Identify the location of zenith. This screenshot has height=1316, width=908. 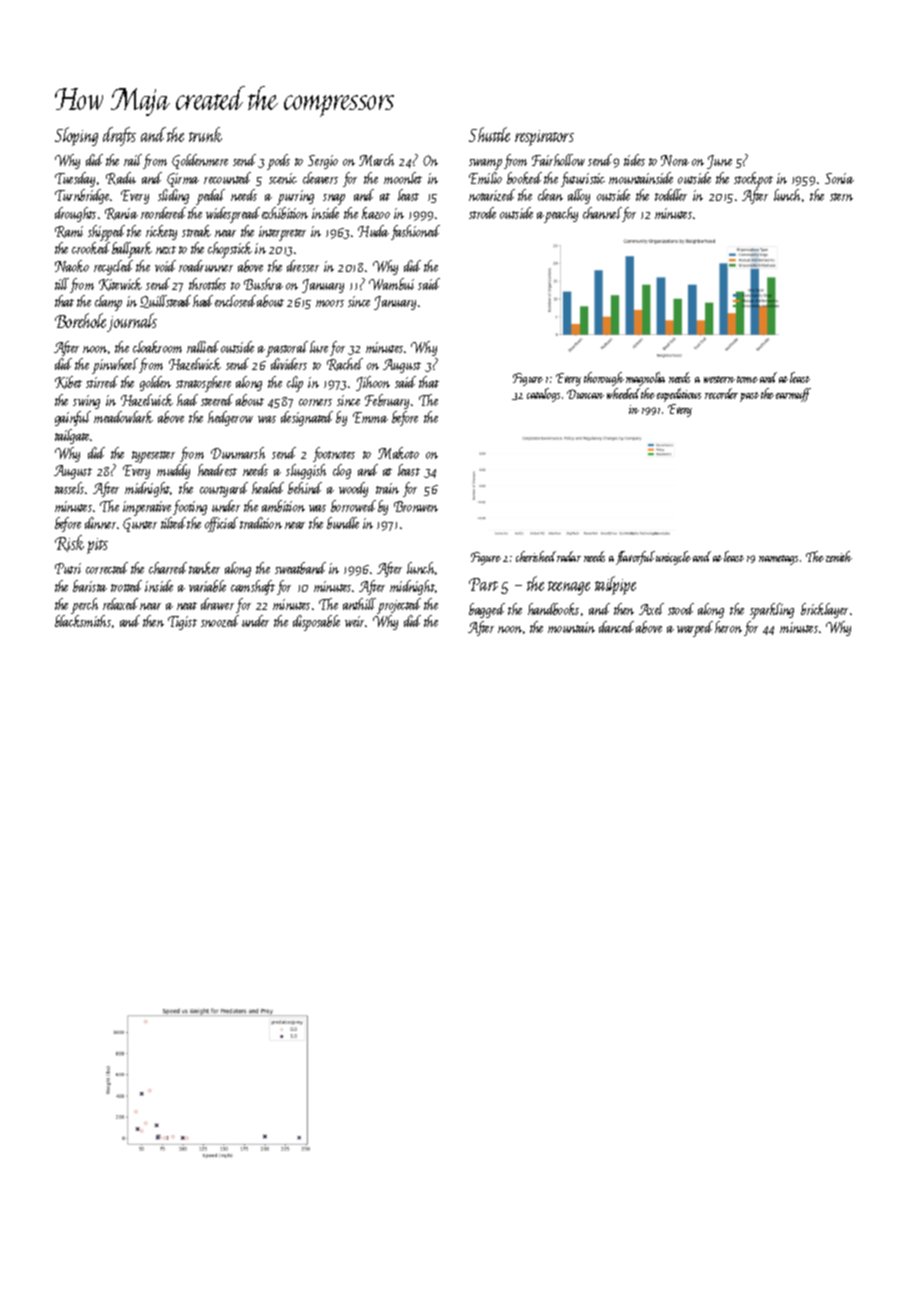
(839, 556).
